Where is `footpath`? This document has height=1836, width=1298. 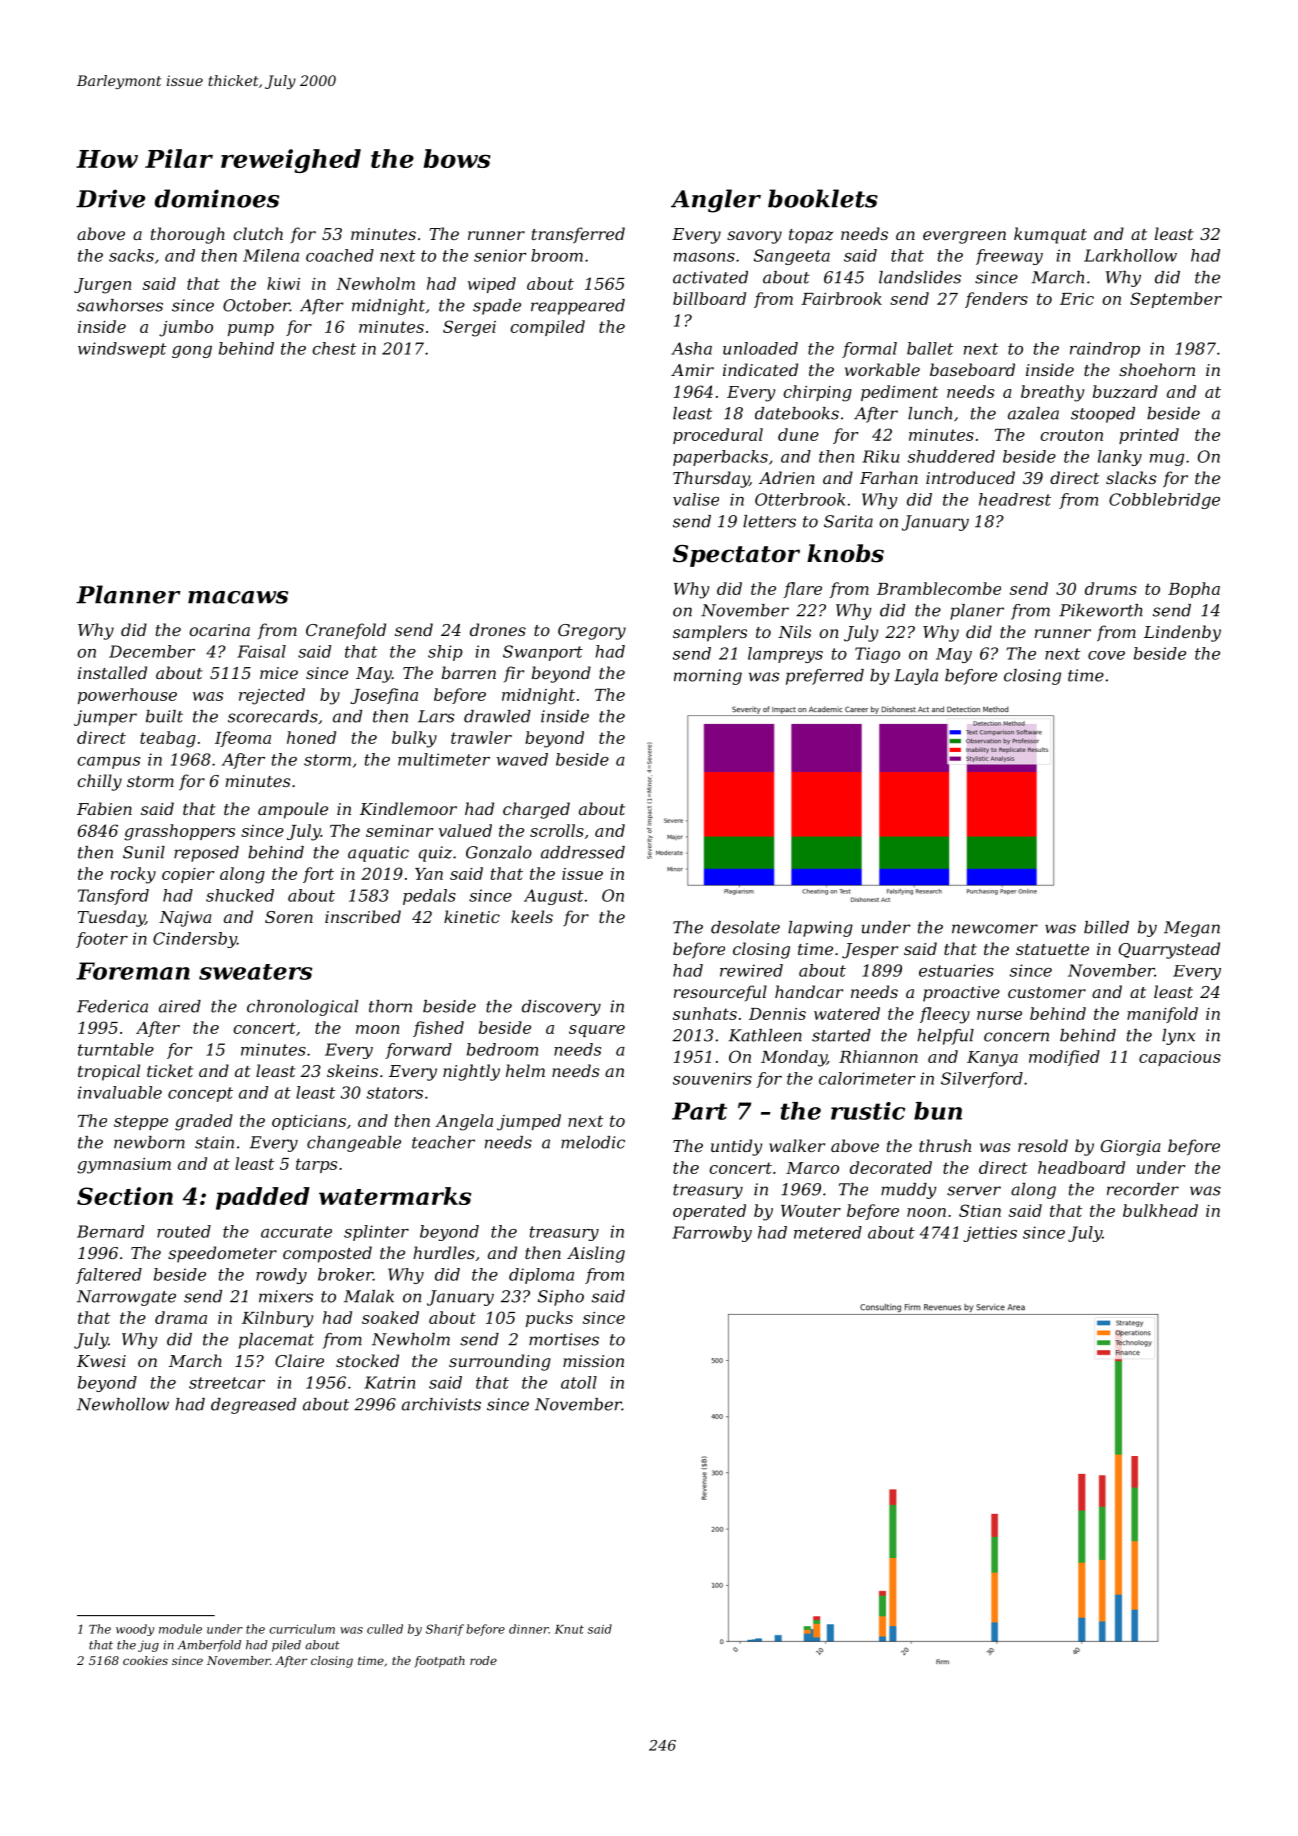 footpath is located at coordinates (439, 1662).
